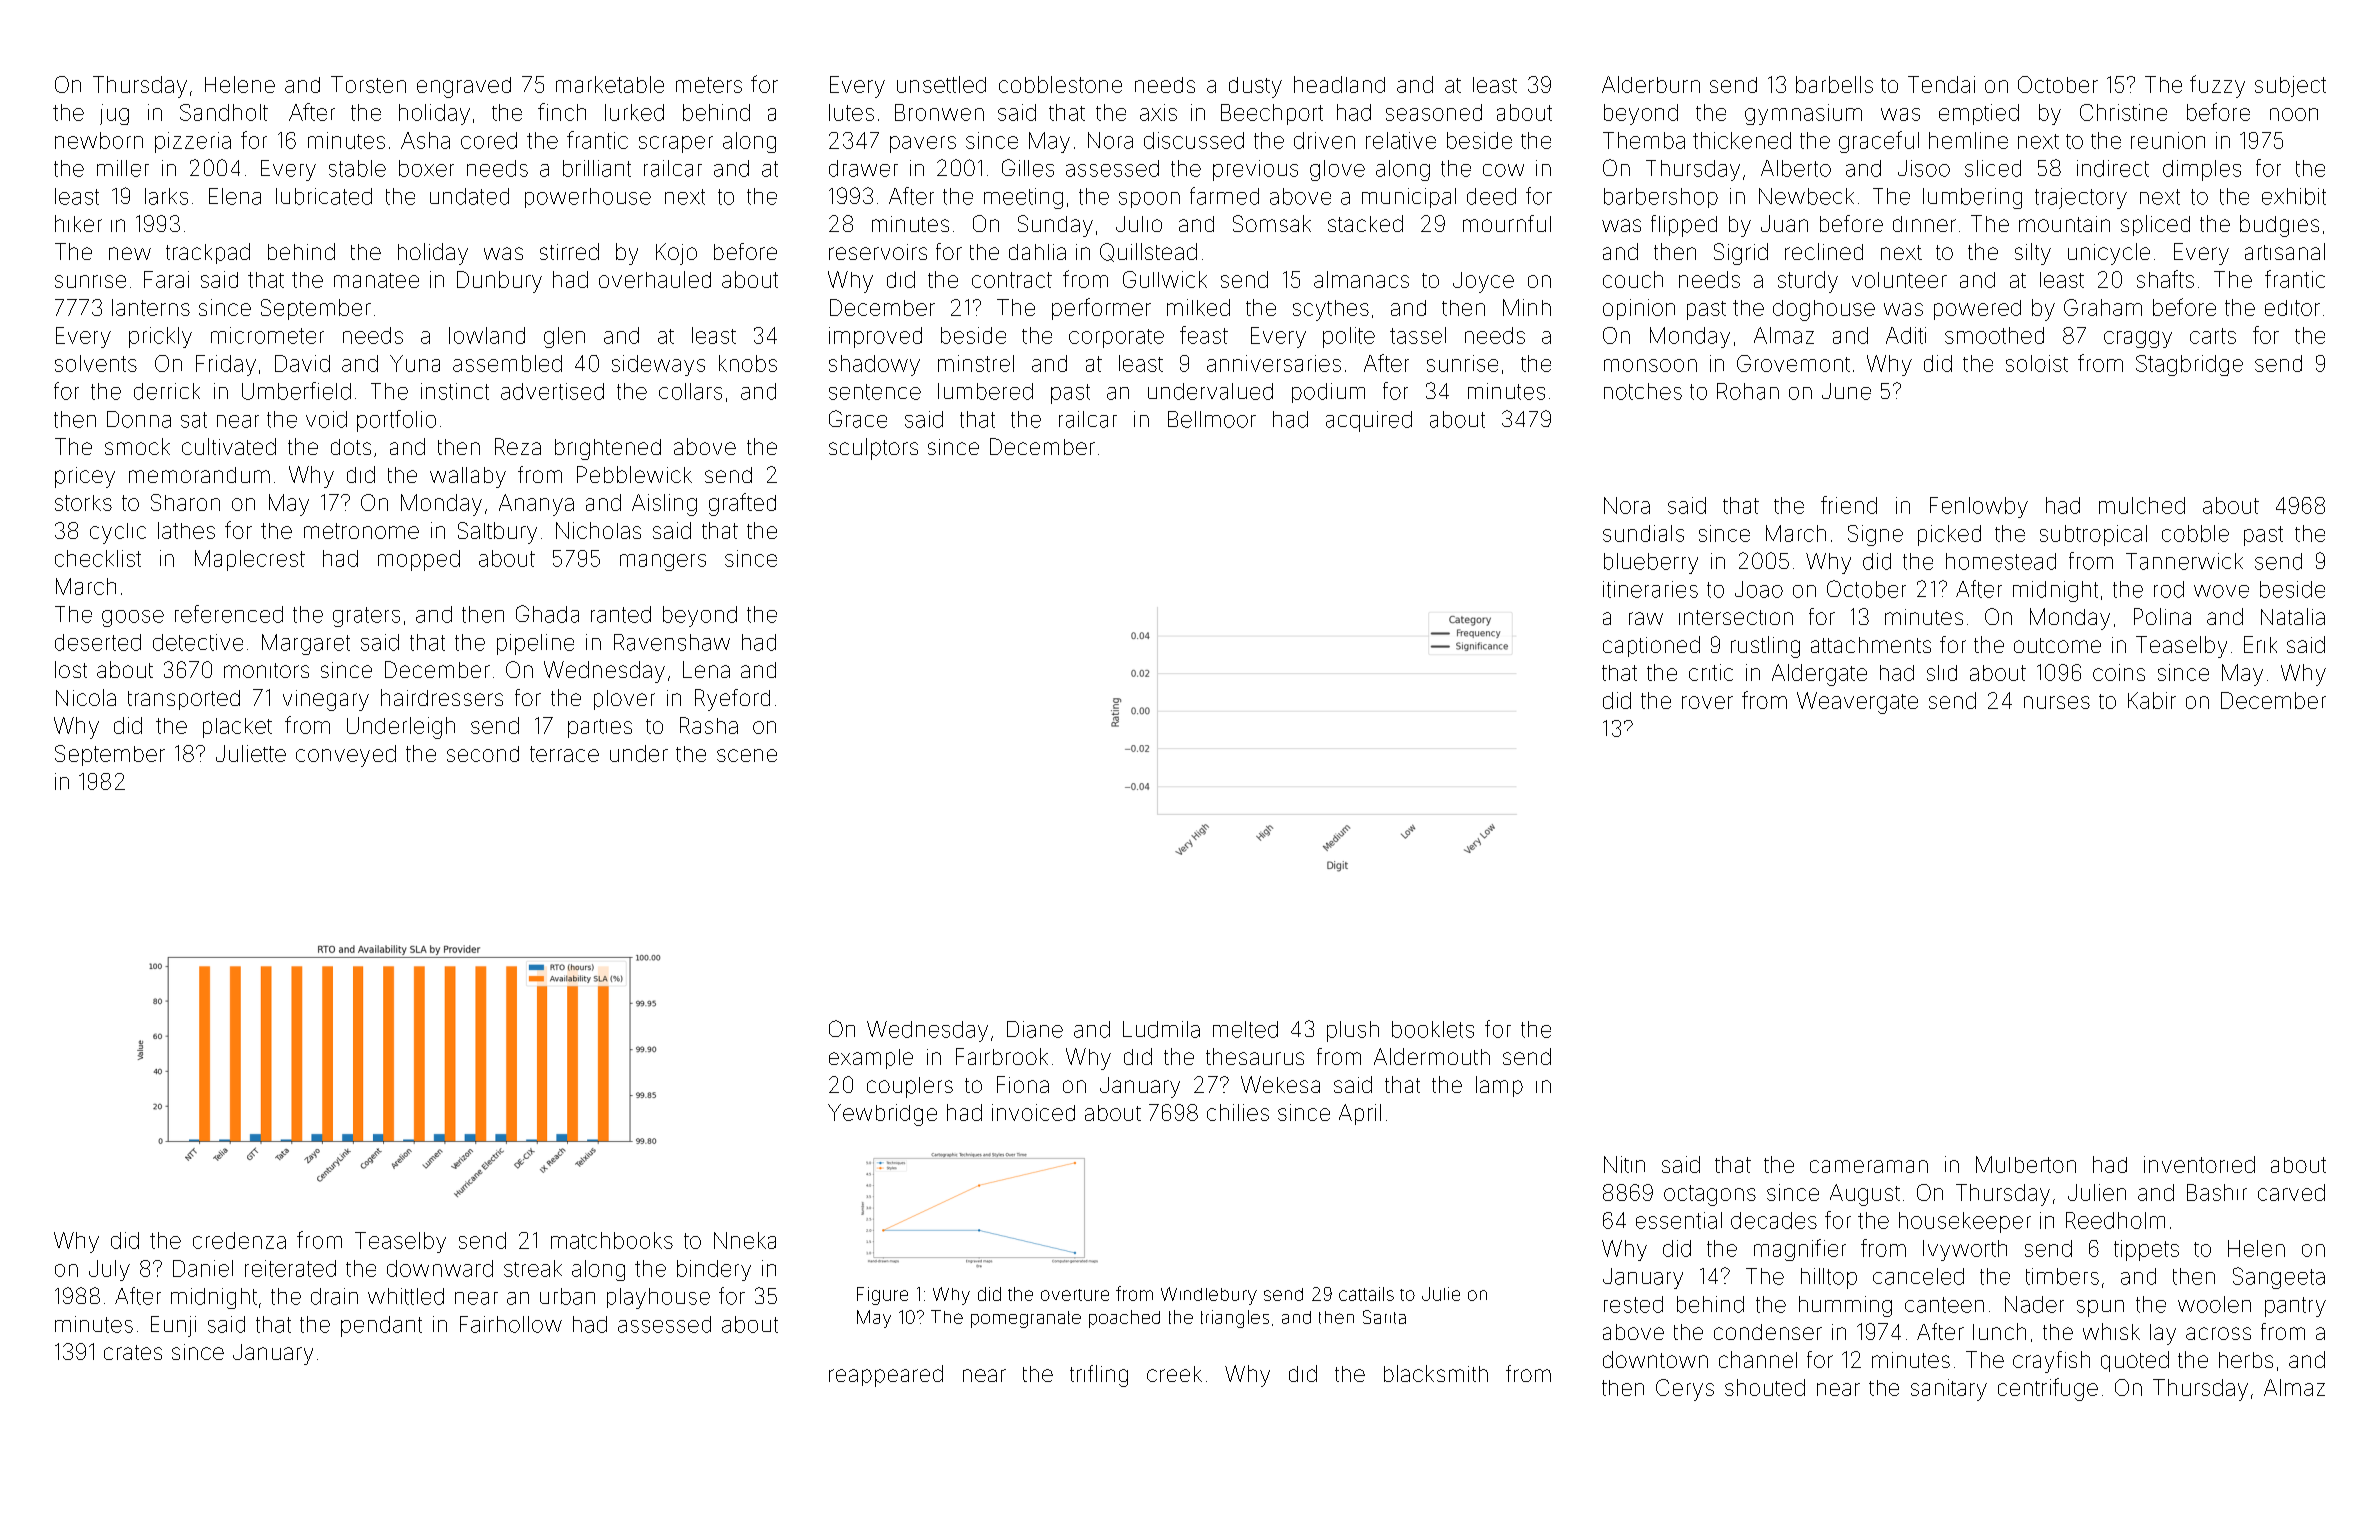 The width and height of the document is (2380, 1540). I want to click on conveyed, so click(346, 756).
